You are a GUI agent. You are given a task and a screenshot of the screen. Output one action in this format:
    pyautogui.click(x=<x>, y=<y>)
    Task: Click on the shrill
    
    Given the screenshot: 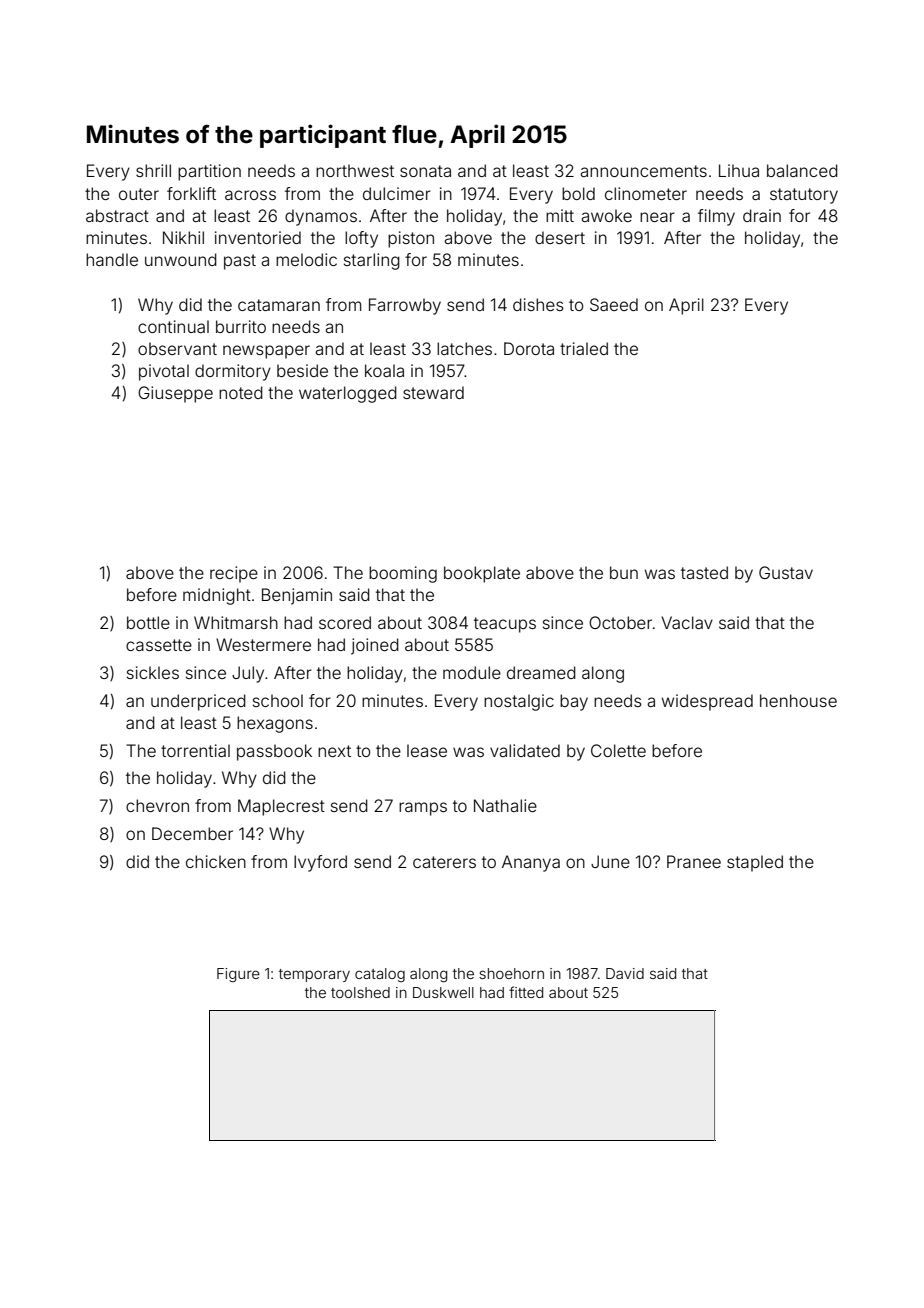 What is the action you would take?
    pyautogui.click(x=153, y=170)
